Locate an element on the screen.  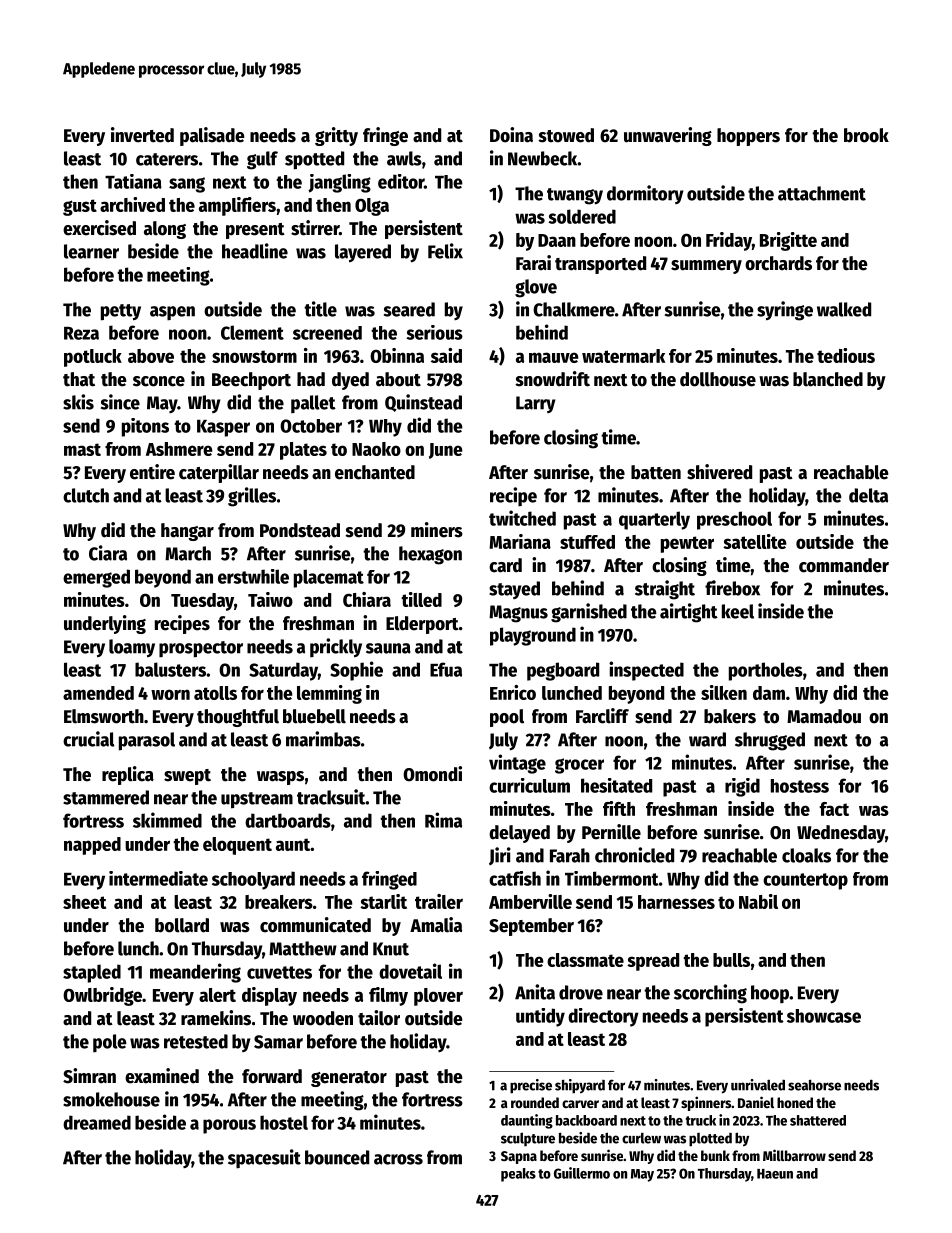
portholes is located at coordinates (766, 671).
